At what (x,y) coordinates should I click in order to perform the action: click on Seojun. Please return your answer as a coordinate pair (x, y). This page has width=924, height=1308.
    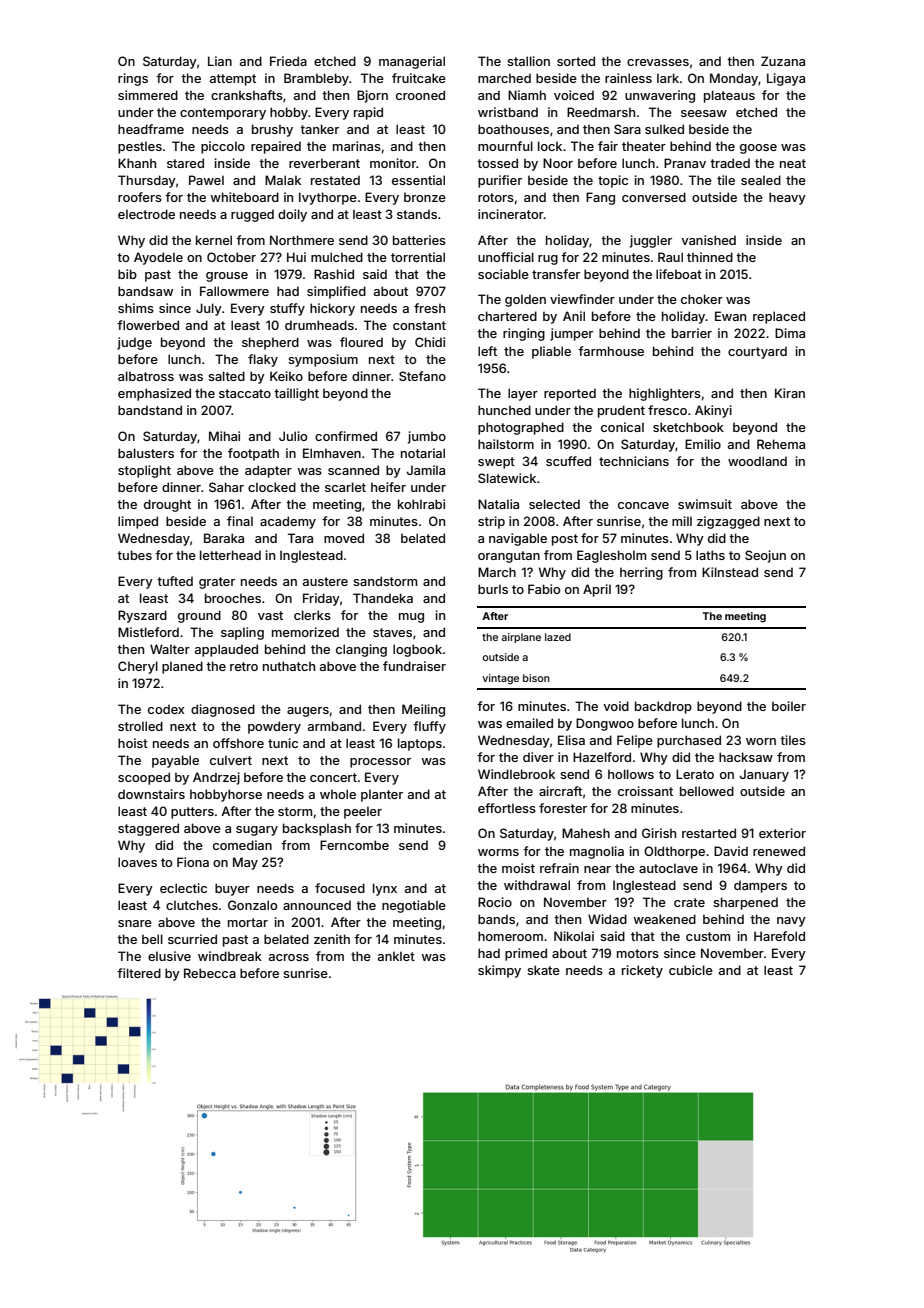
    Looking at the image, I should click on (765, 556).
